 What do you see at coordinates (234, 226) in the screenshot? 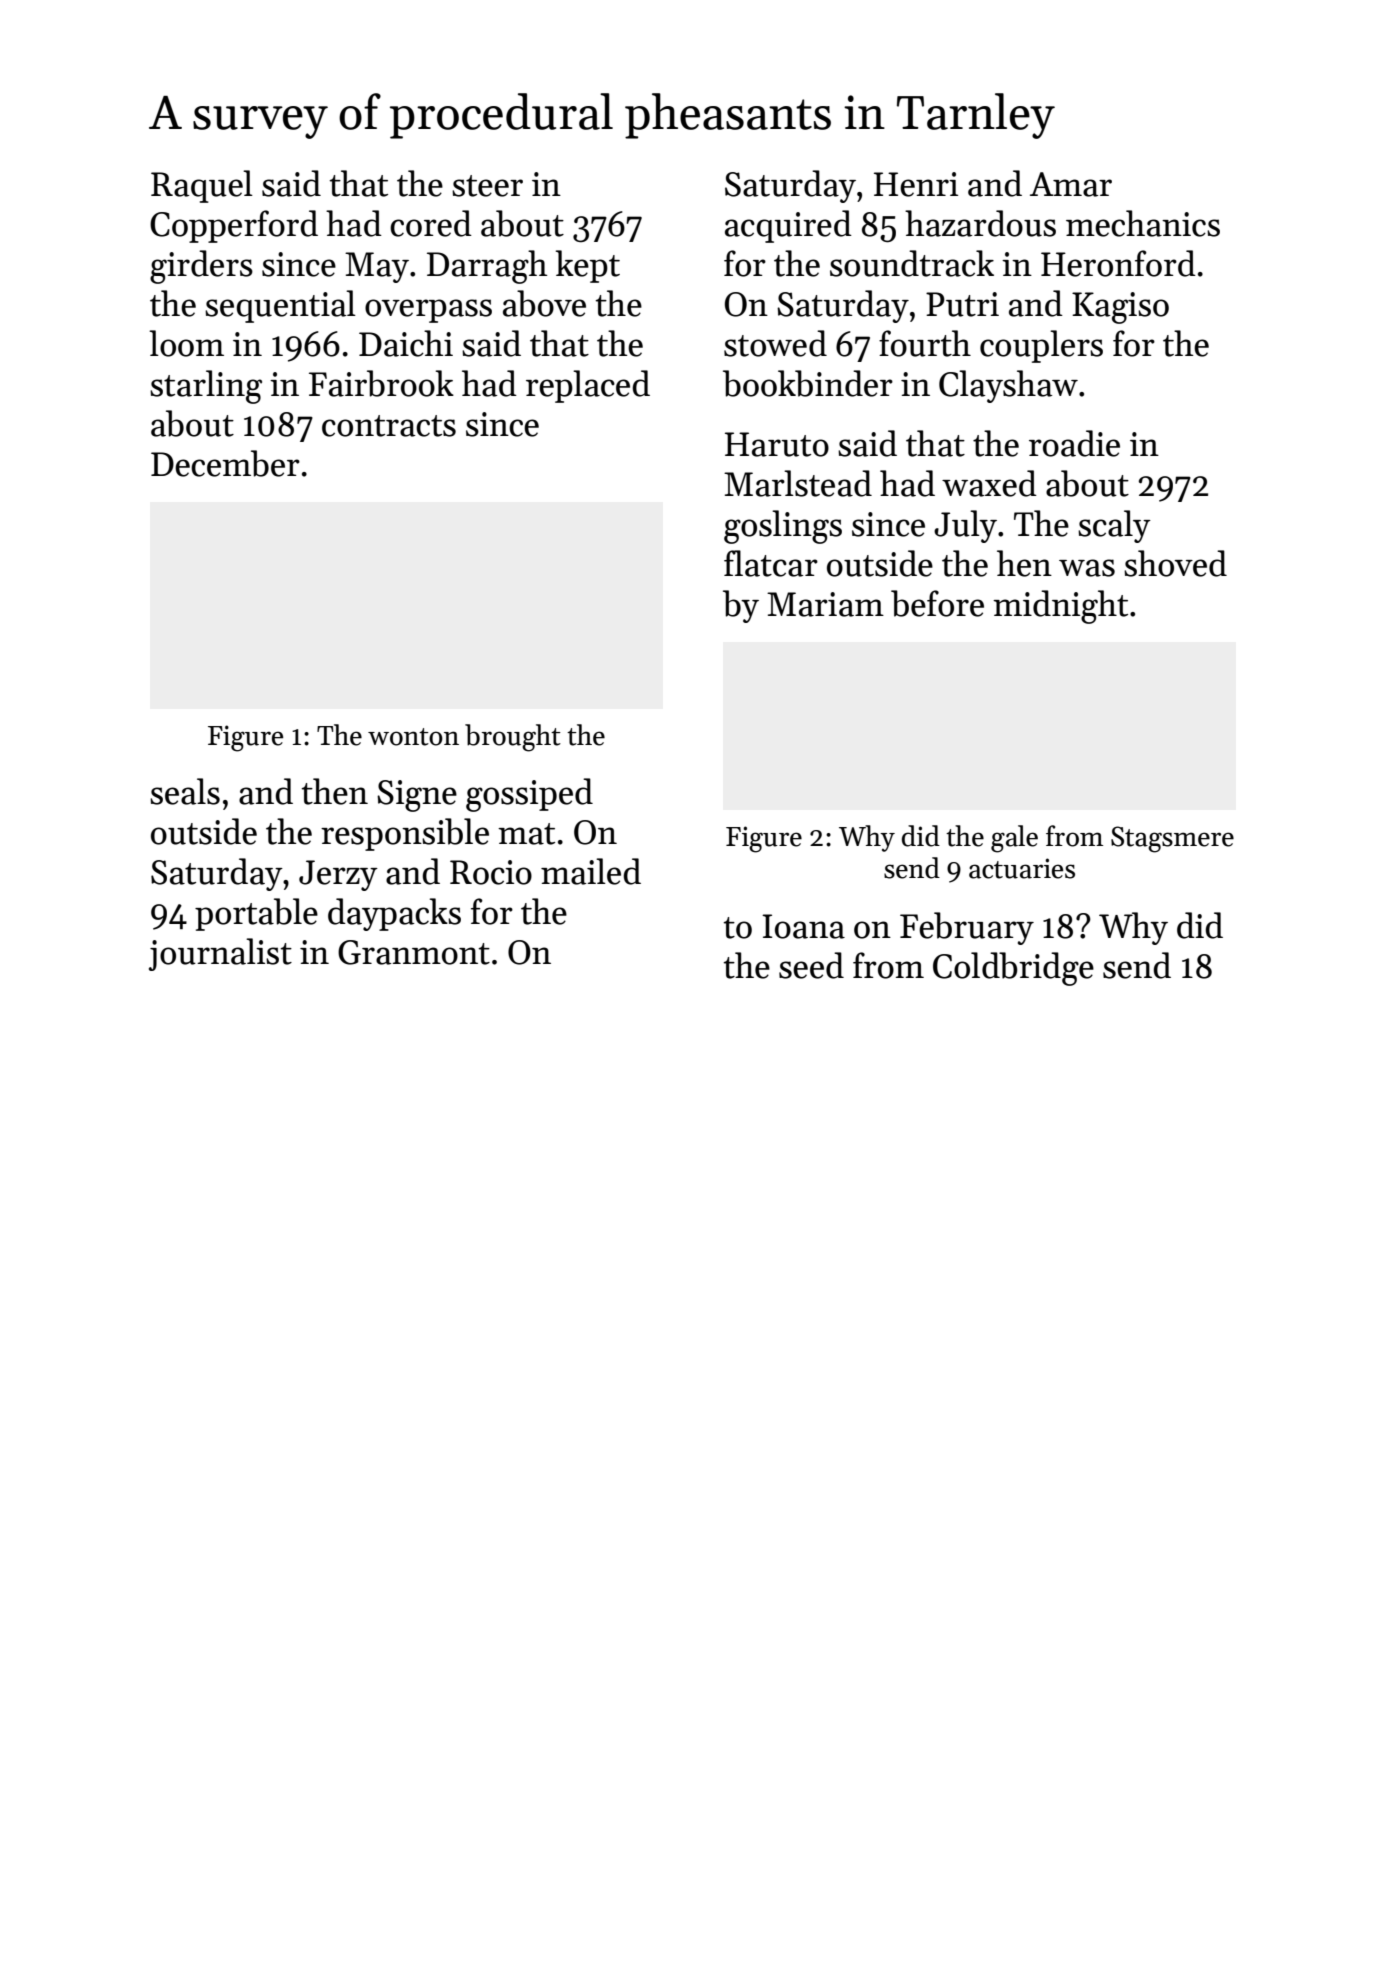
I see `Copperford` at bounding box center [234, 226].
